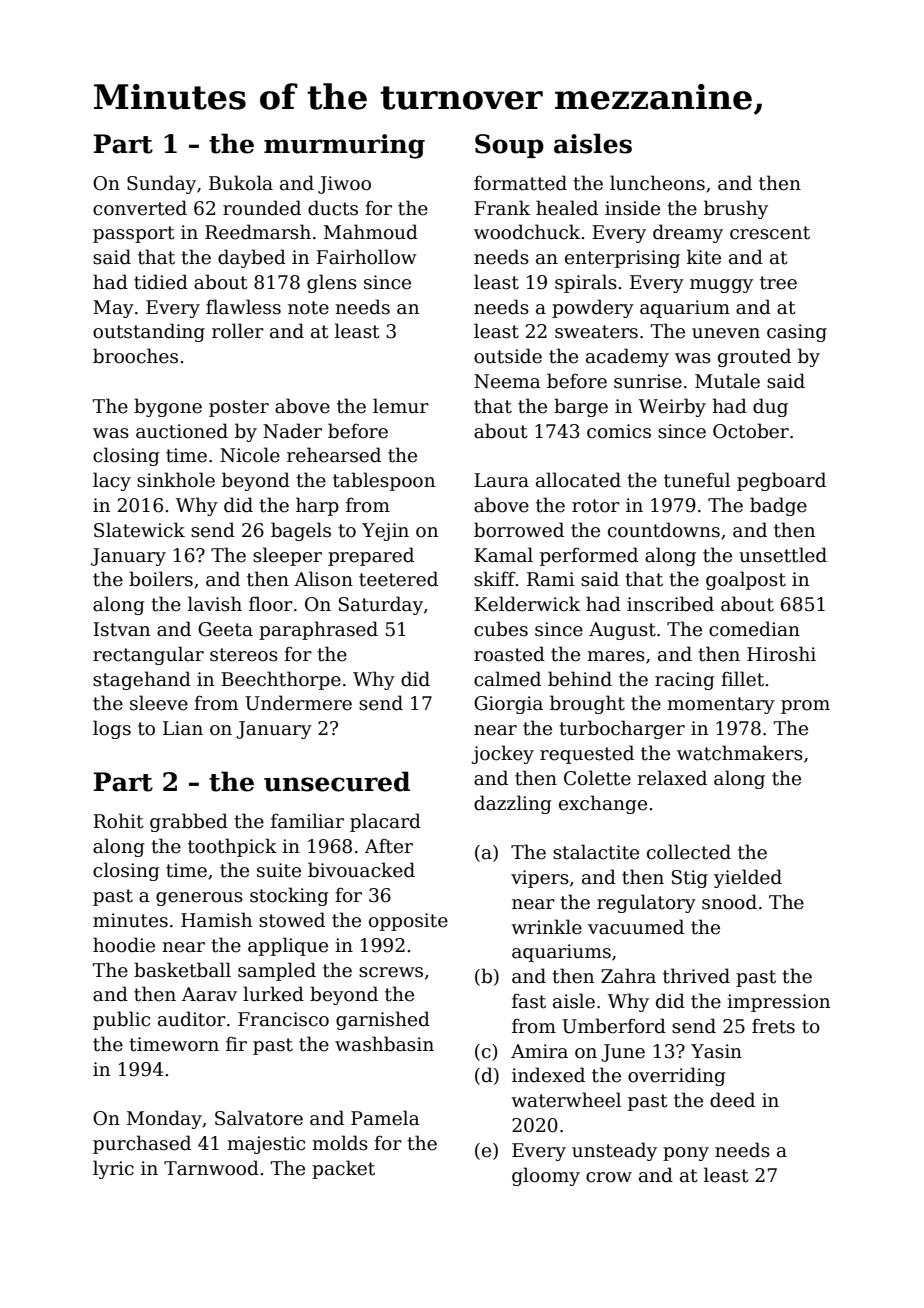  What do you see at coordinates (183, 728) in the screenshot?
I see `Lian` at bounding box center [183, 728].
